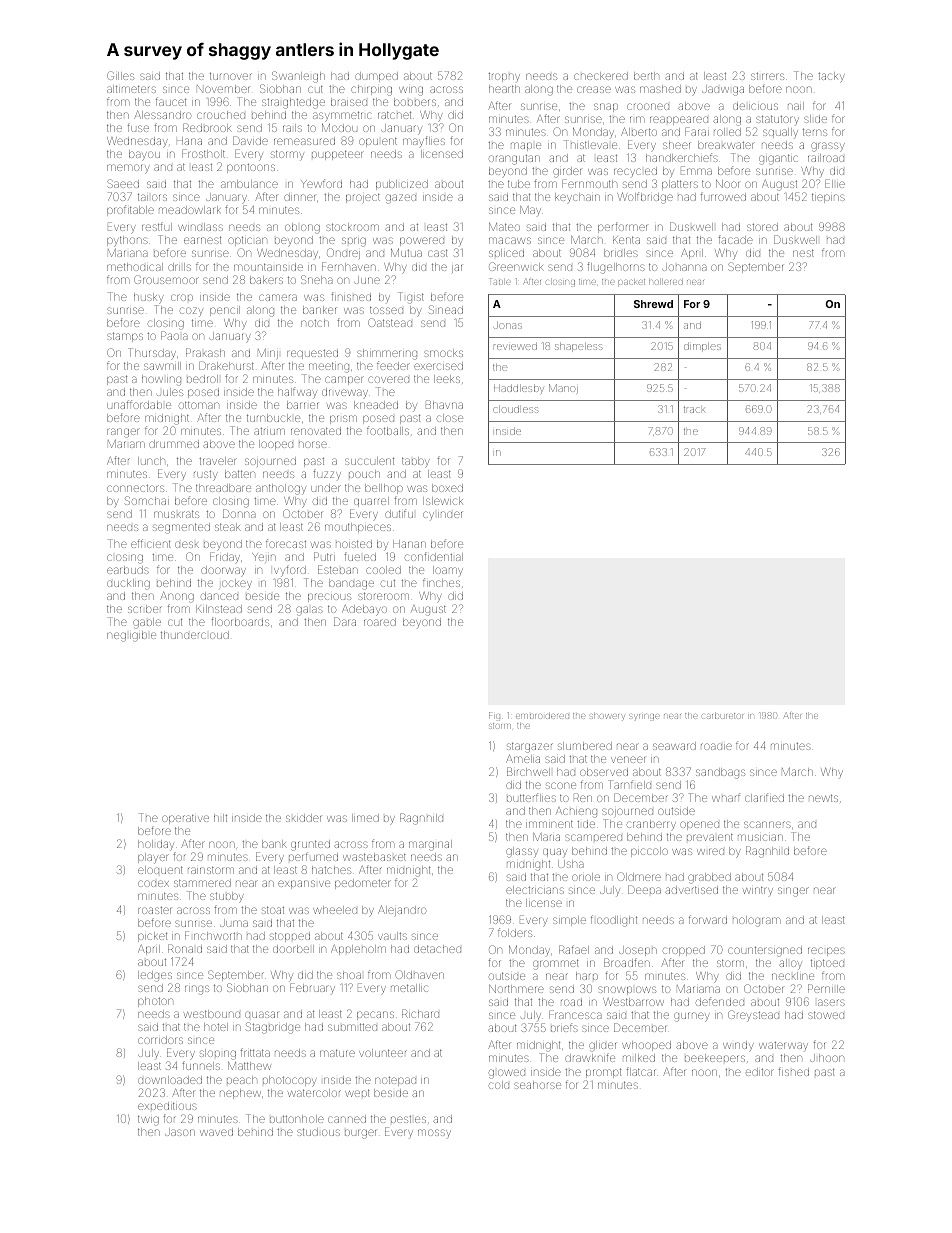  What do you see at coordinates (185, 819) in the page?
I see `operative` at bounding box center [185, 819].
